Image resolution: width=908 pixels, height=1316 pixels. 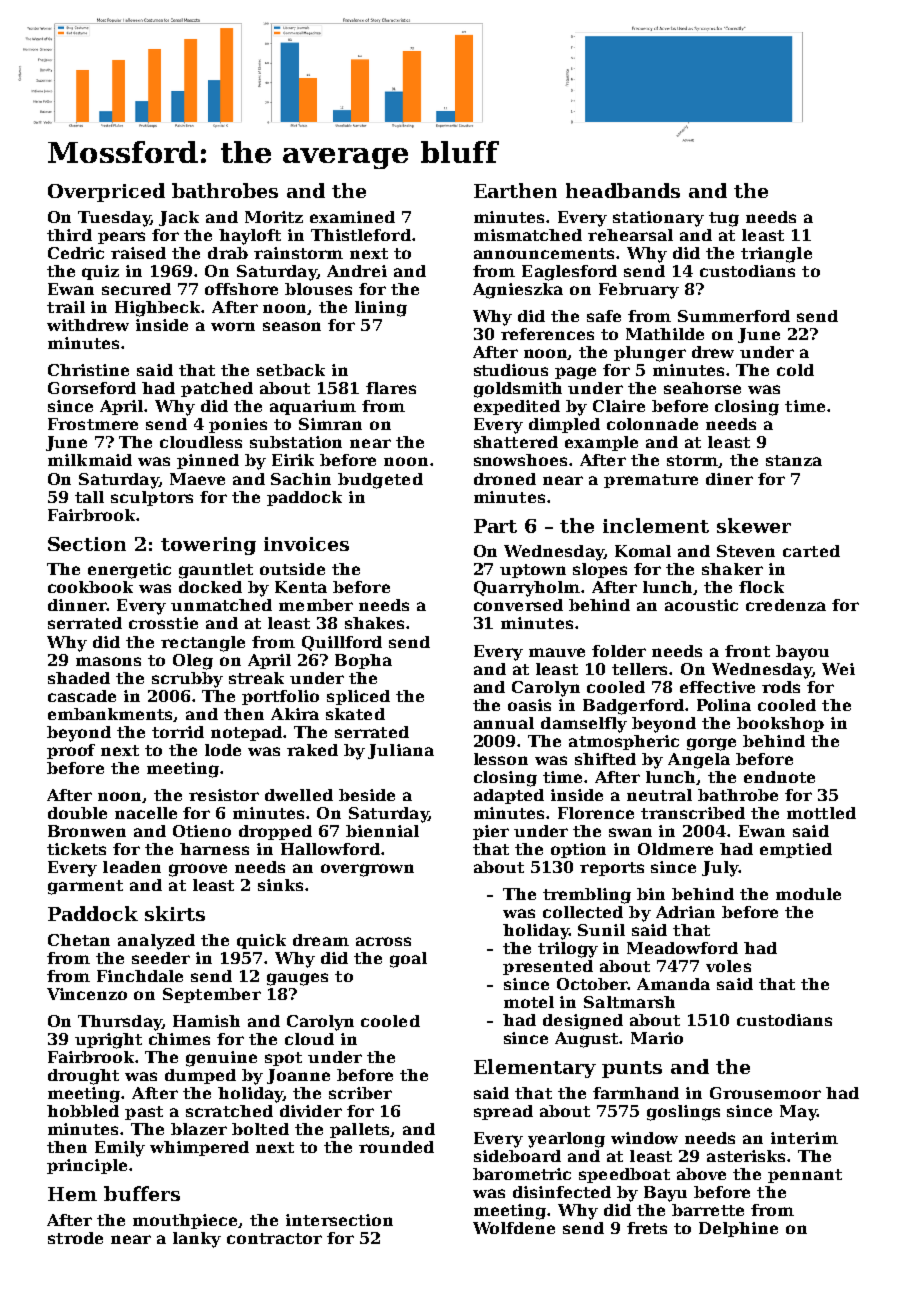 What do you see at coordinates (514, 1228) in the screenshot?
I see `Wolfdene` at bounding box center [514, 1228].
